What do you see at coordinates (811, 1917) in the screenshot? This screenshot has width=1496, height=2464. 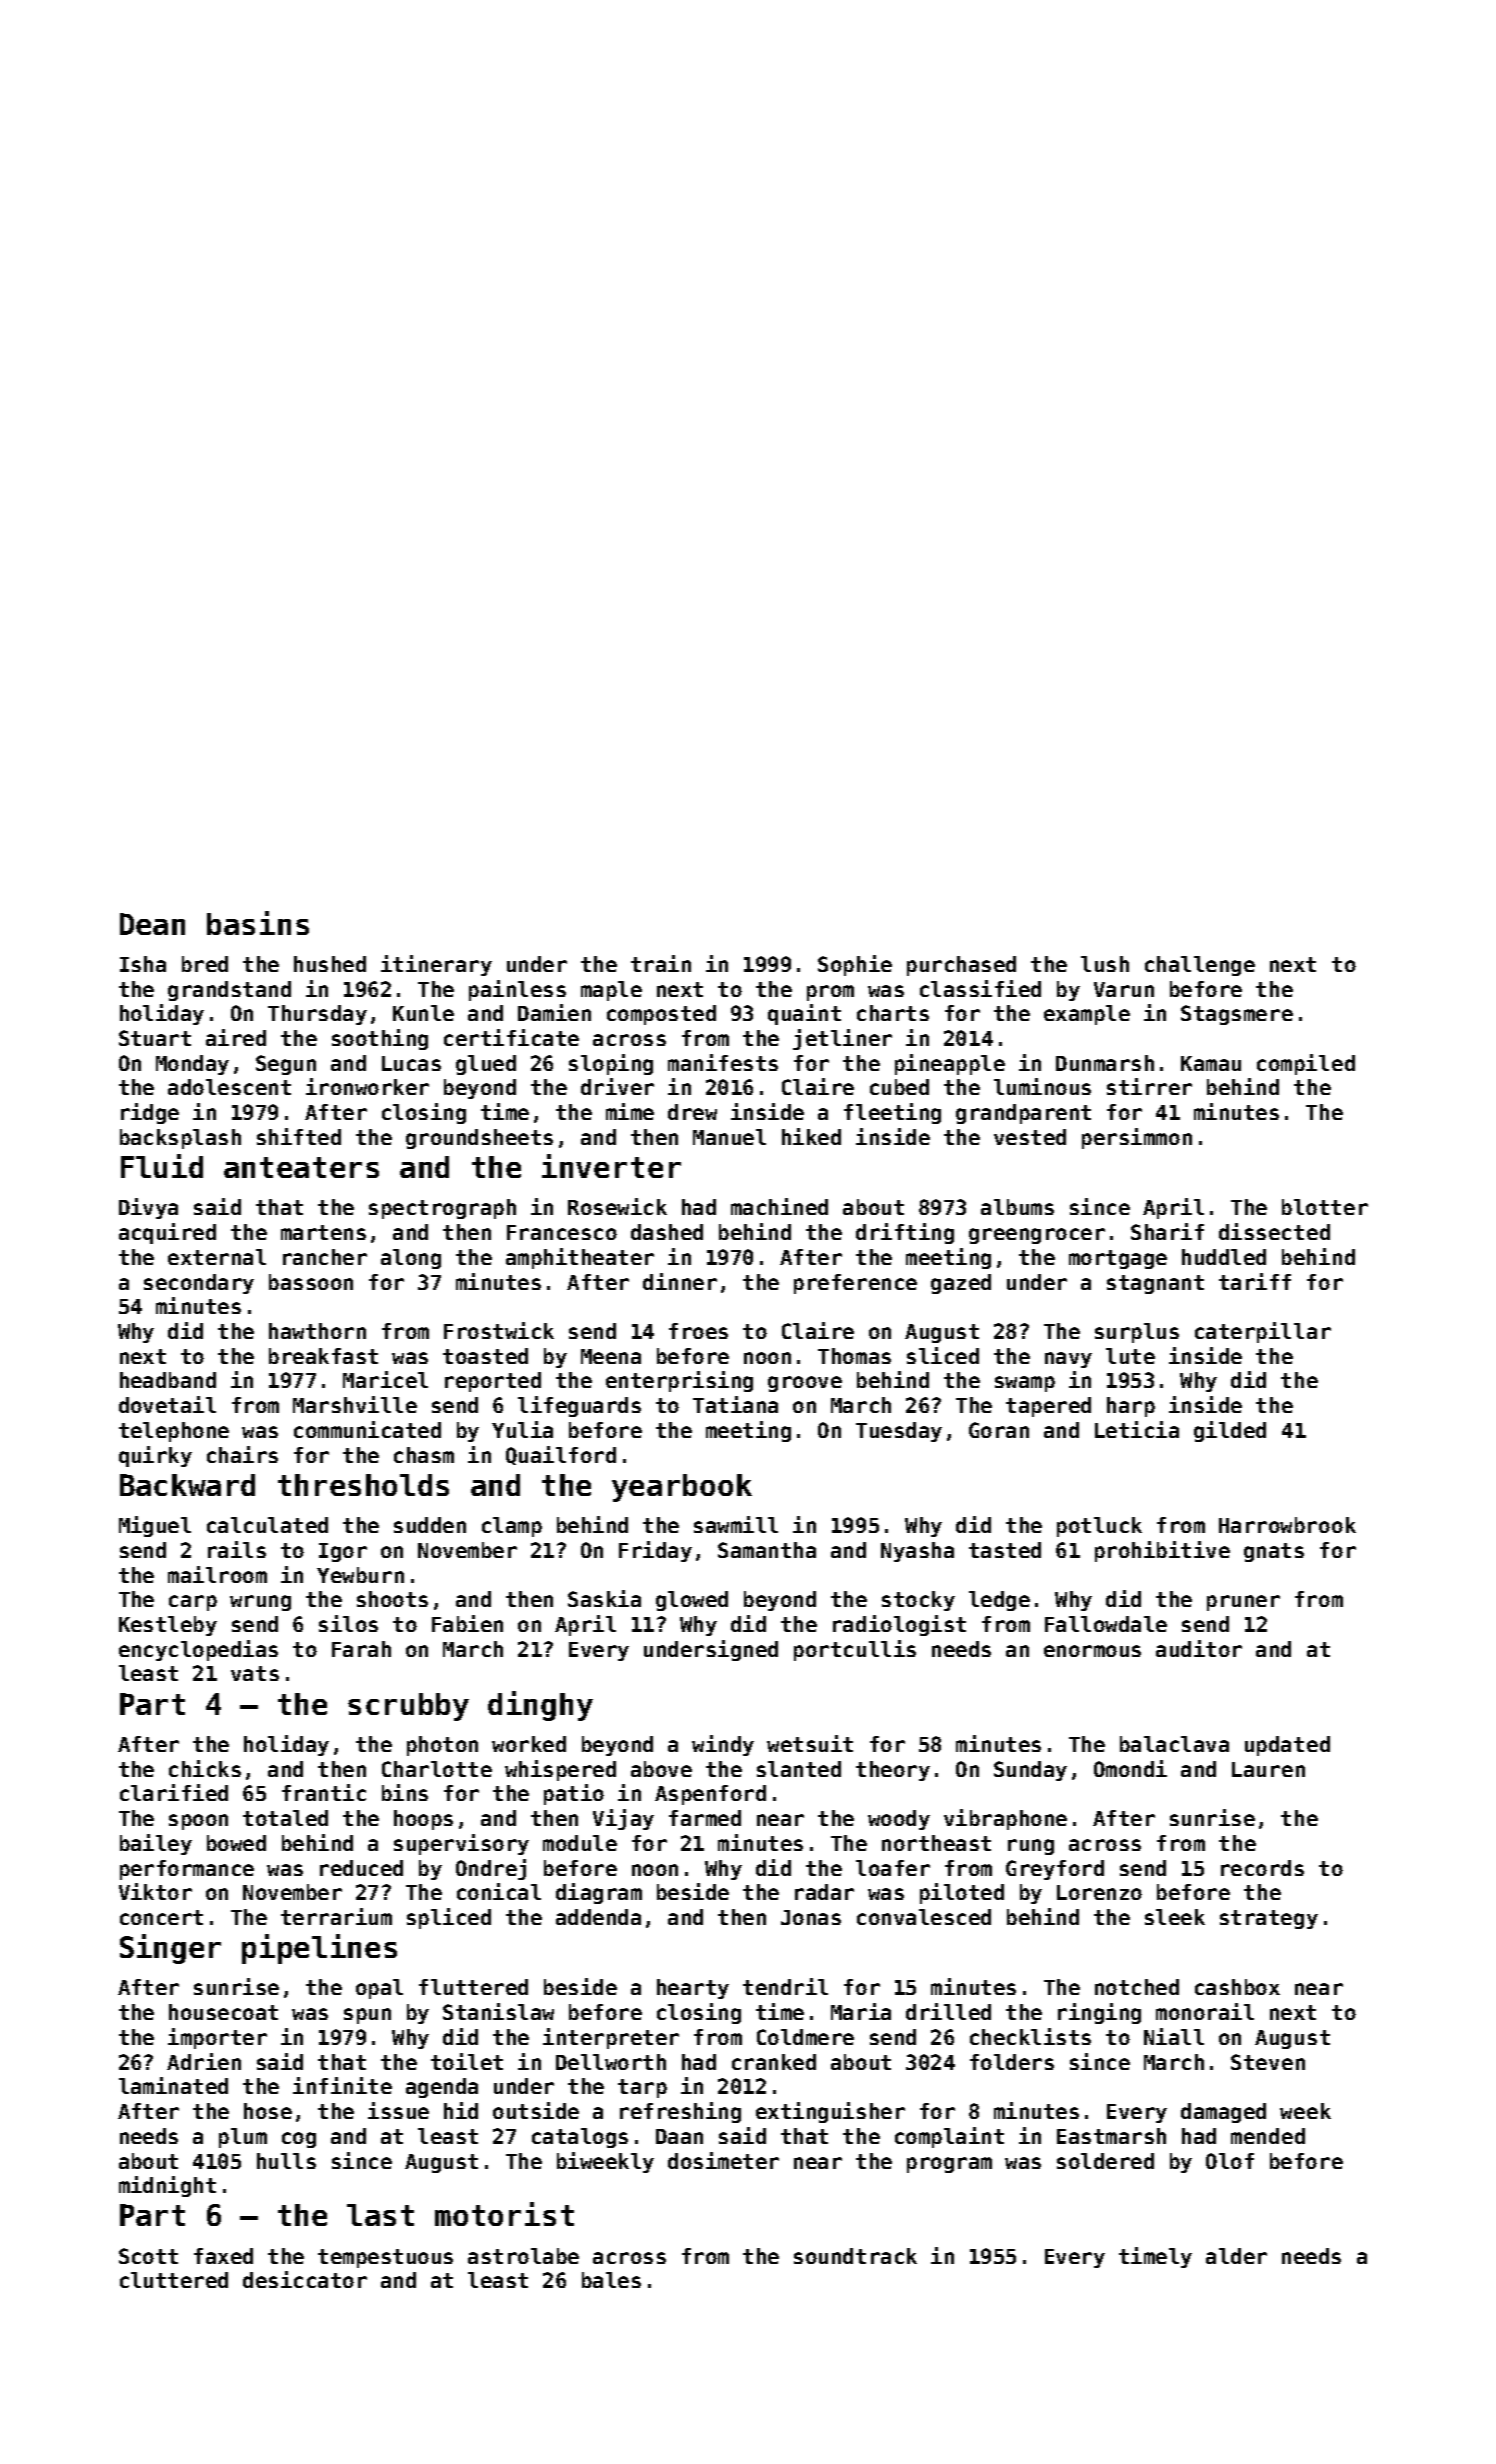 I see `Jonas` at bounding box center [811, 1917].
